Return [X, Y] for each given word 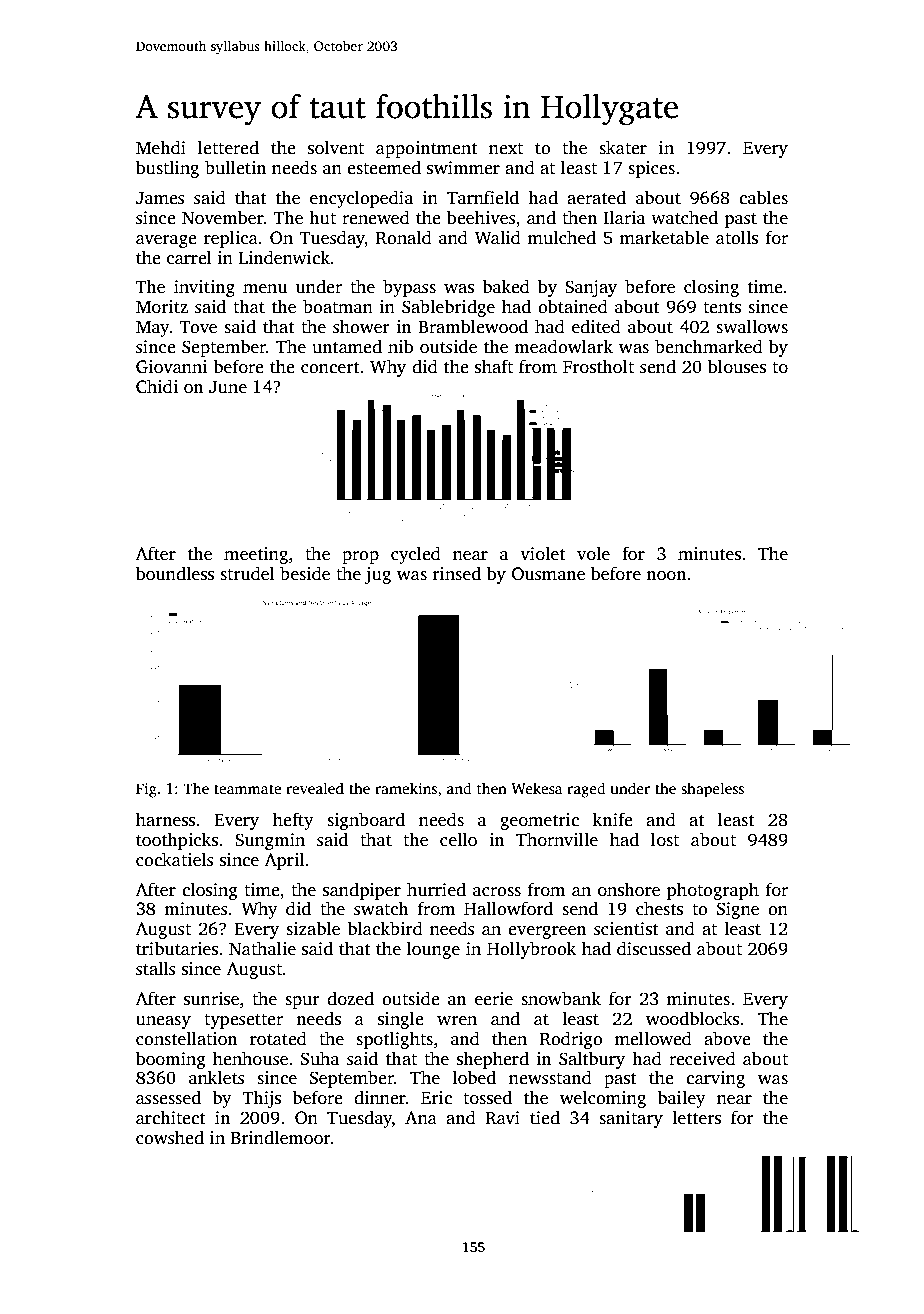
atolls [737, 237]
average [166, 241]
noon [666, 576]
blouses [737, 366]
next [506, 149]
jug [378, 575]
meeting [256, 555]
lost [665, 839]
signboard [366, 821]
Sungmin [270, 841]
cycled [416, 555]
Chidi [157, 386]
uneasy [163, 1022]
